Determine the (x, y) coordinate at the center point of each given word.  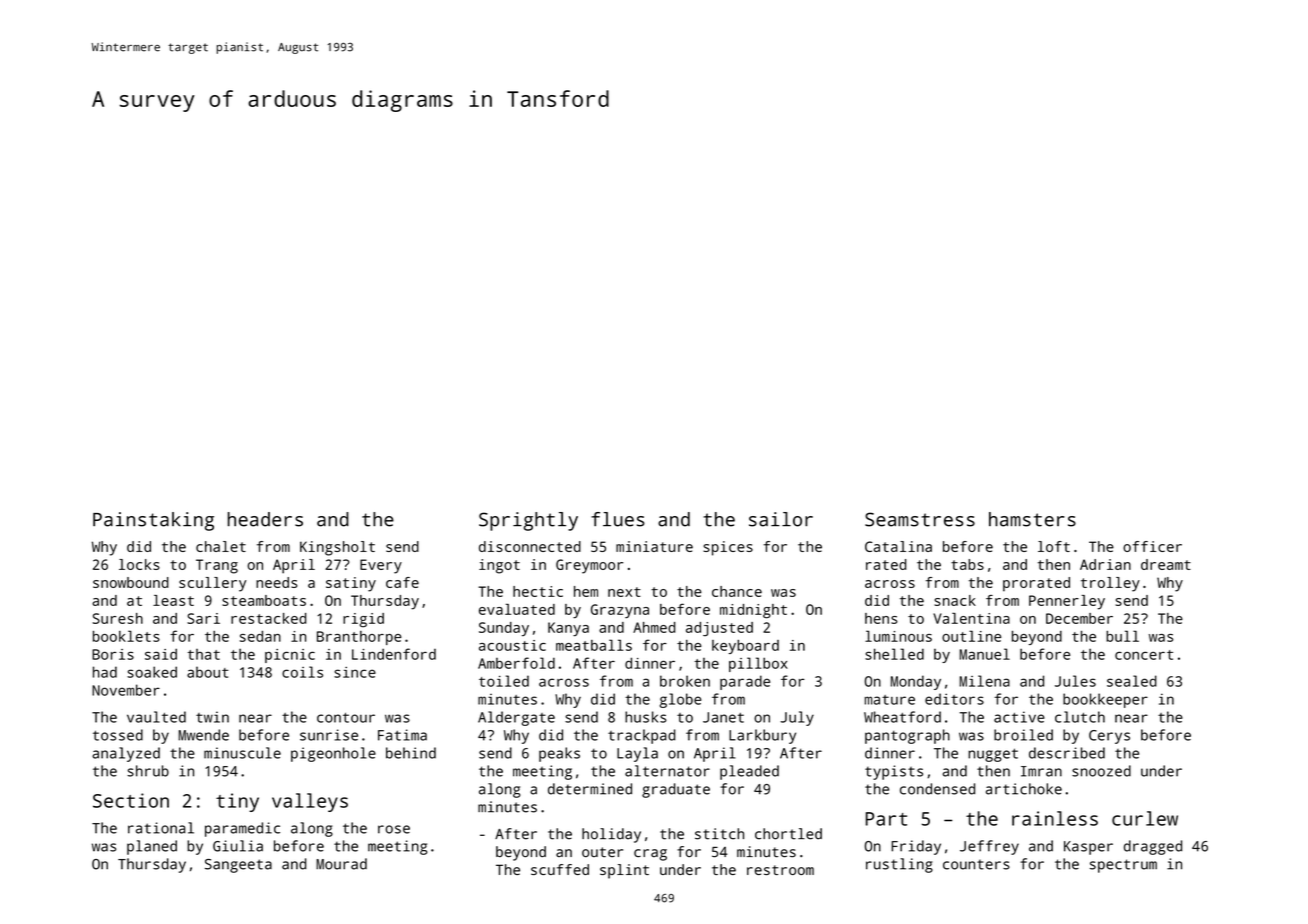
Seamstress (920, 519)
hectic (538, 591)
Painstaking (153, 521)
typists (894, 772)
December (1079, 618)
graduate (676, 790)
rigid (363, 620)
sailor (781, 519)
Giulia (238, 846)
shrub (148, 771)
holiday (611, 835)
